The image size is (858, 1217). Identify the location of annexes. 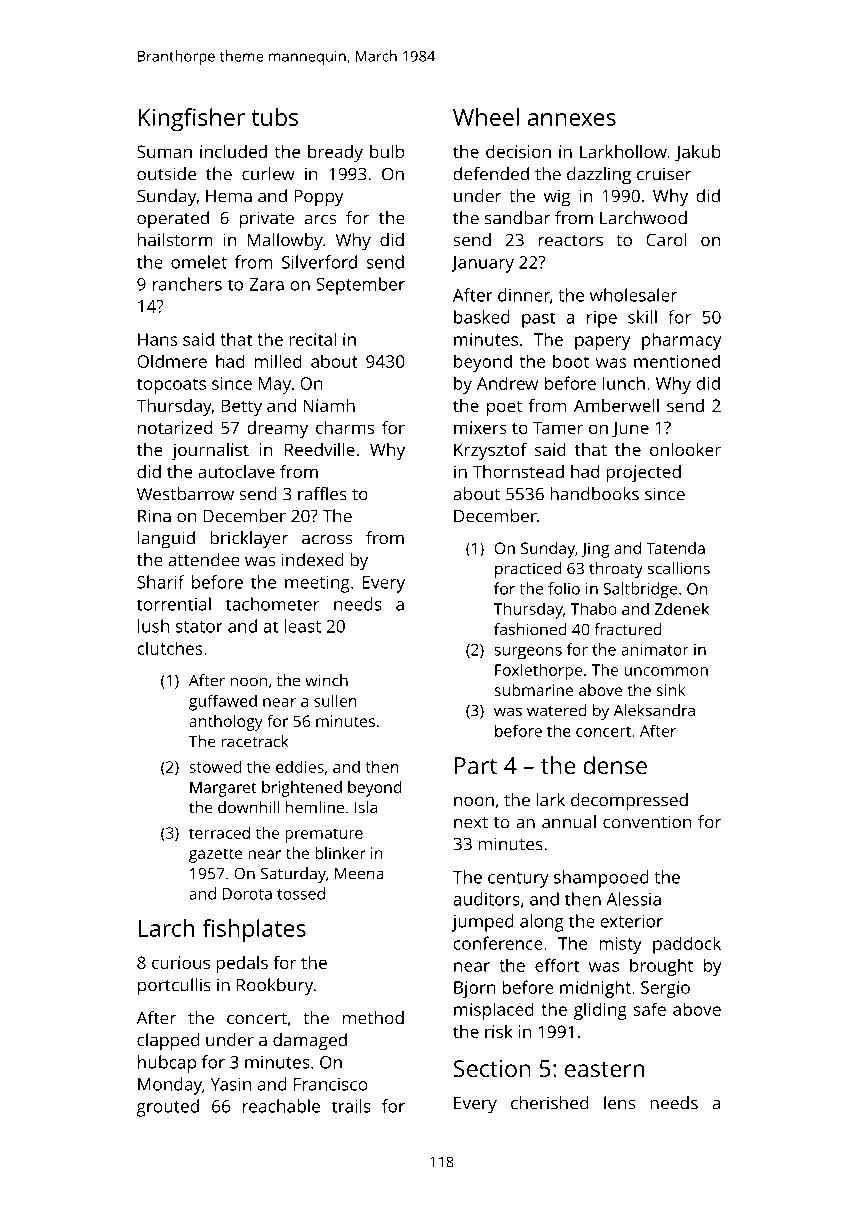
(572, 119).
